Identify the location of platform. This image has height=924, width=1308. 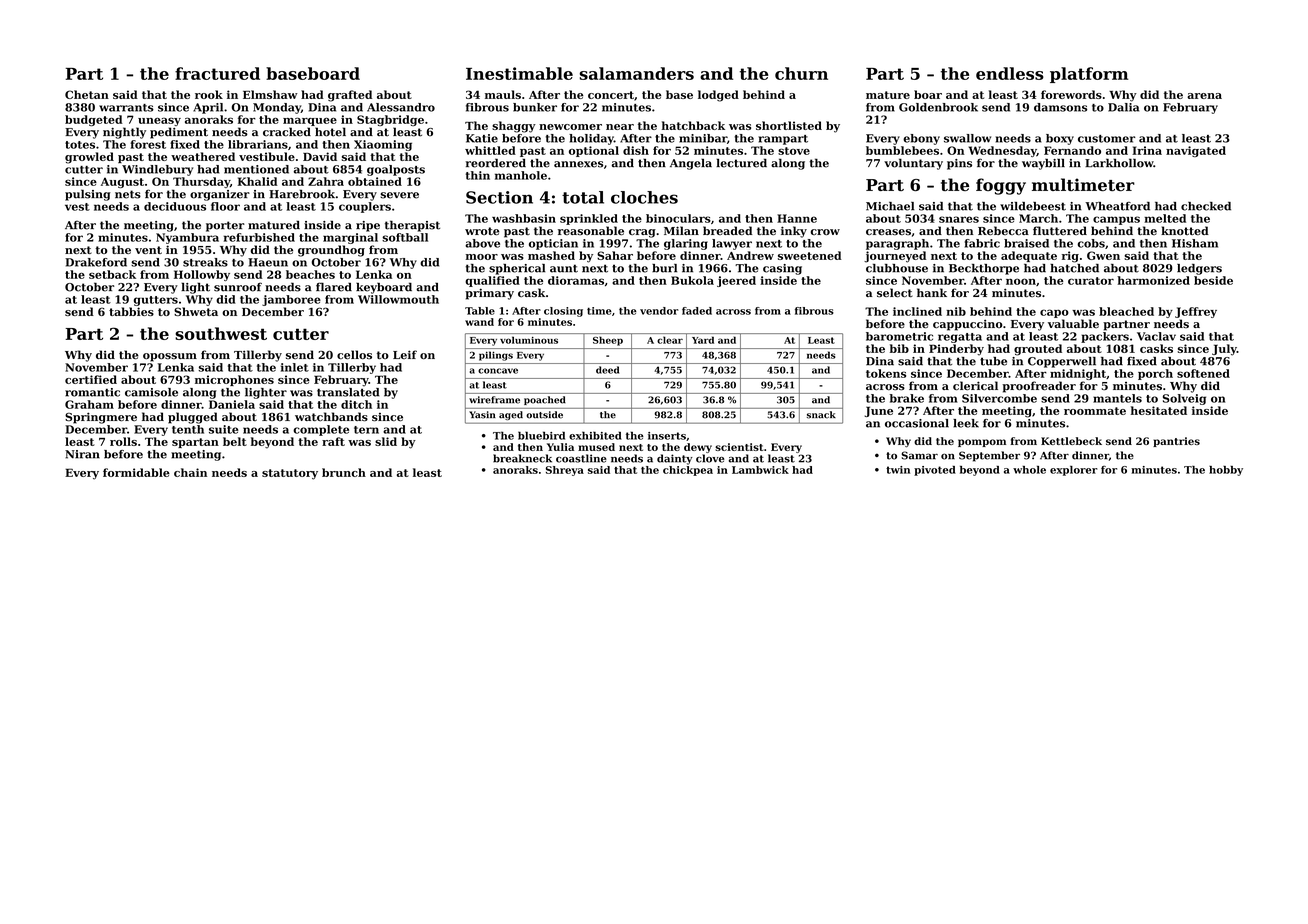
(1089, 75).
